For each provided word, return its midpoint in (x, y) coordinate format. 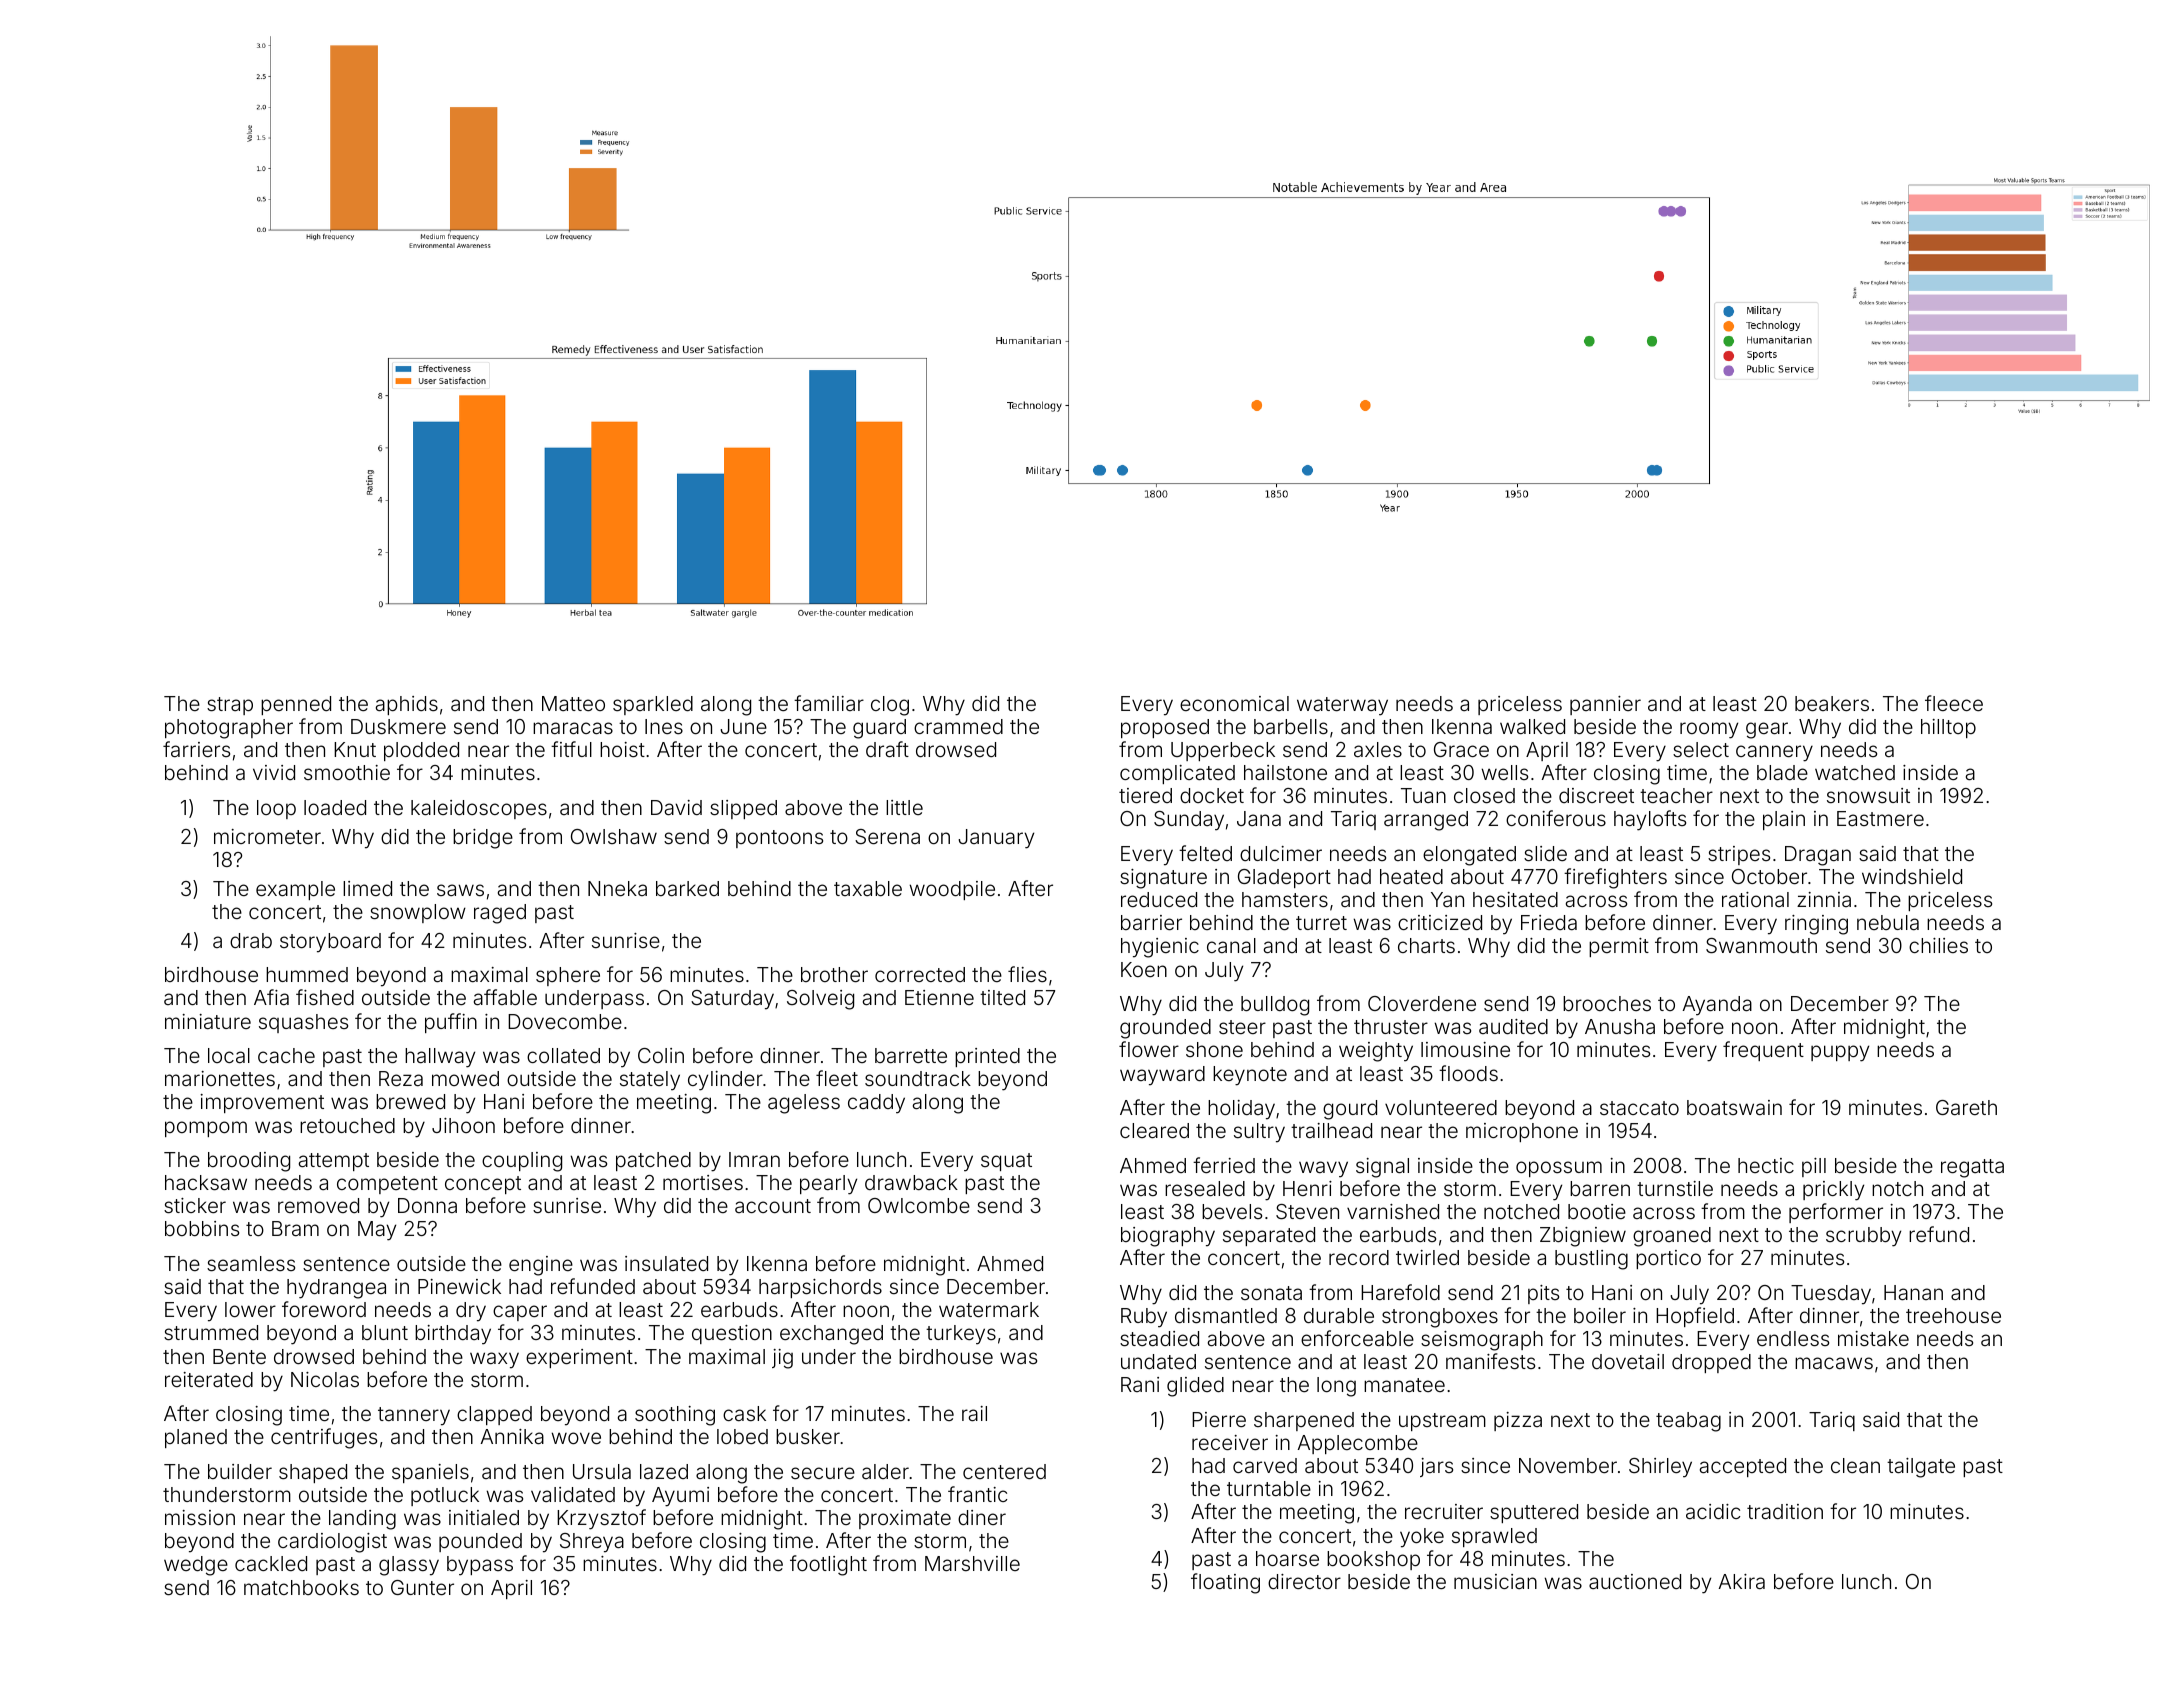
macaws (1834, 1363)
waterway (1342, 706)
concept (483, 1185)
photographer (229, 729)
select (1701, 749)
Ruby (1144, 1318)
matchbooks (301, 1587)
